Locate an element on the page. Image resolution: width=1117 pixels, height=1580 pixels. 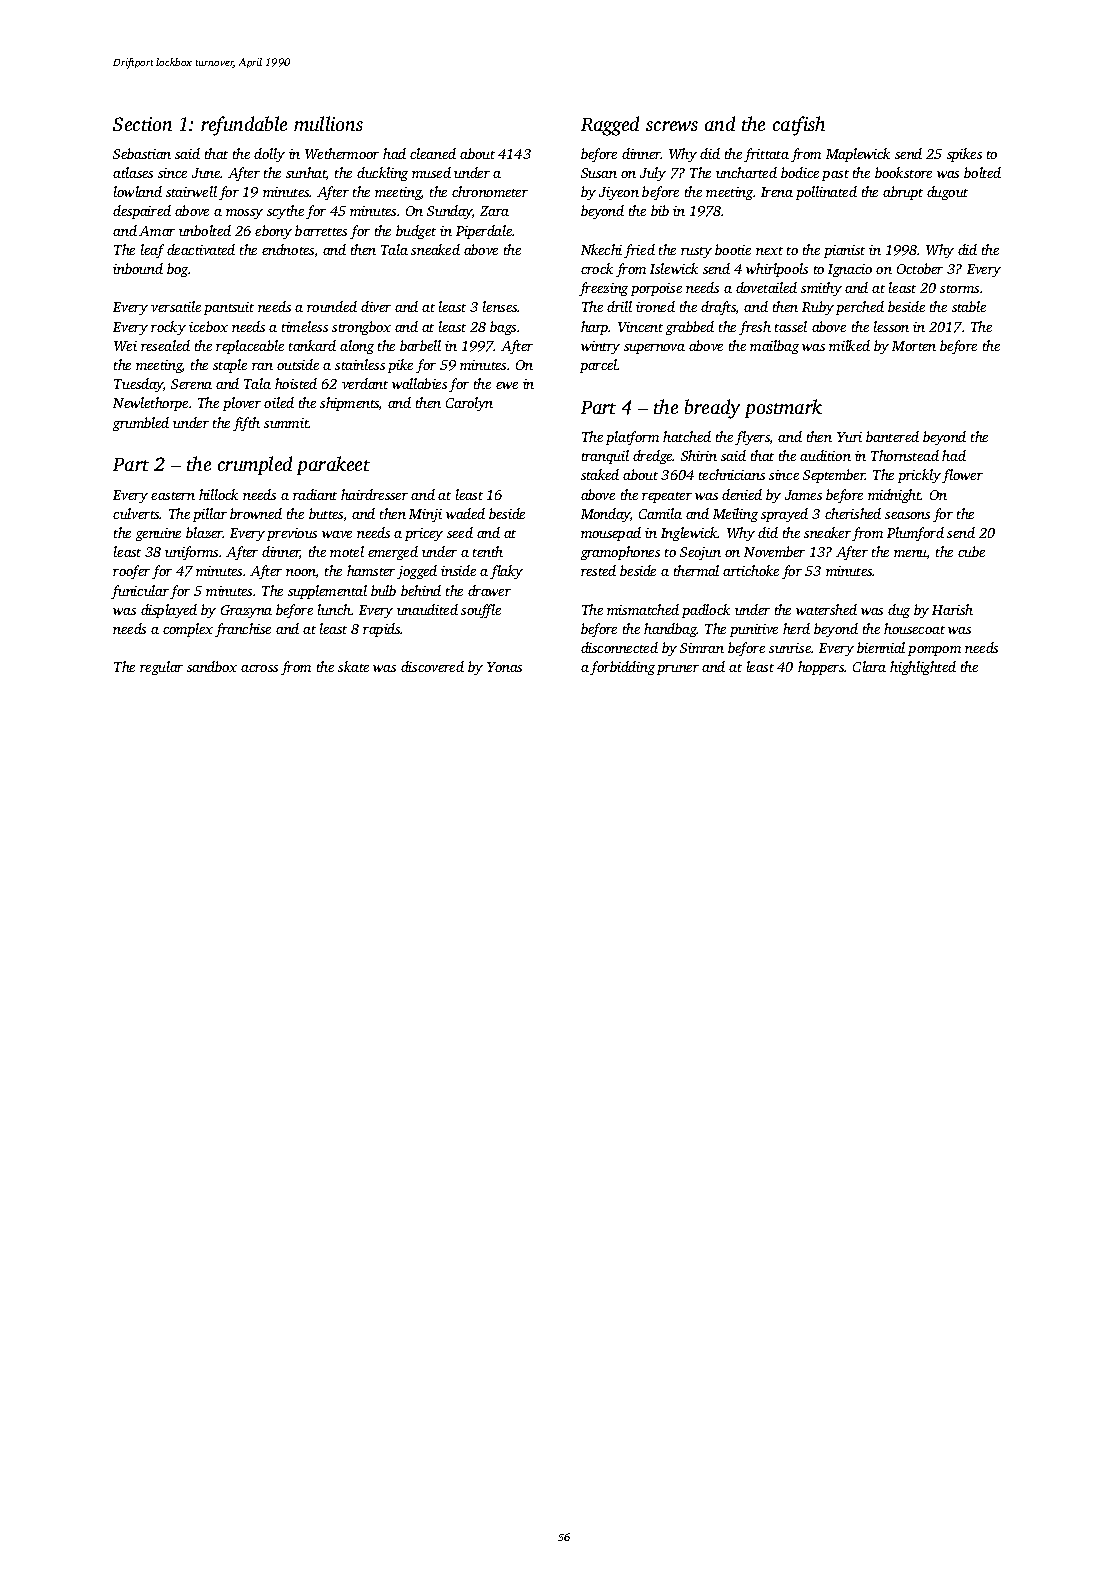
drill is located at coordinates (619, 306).
